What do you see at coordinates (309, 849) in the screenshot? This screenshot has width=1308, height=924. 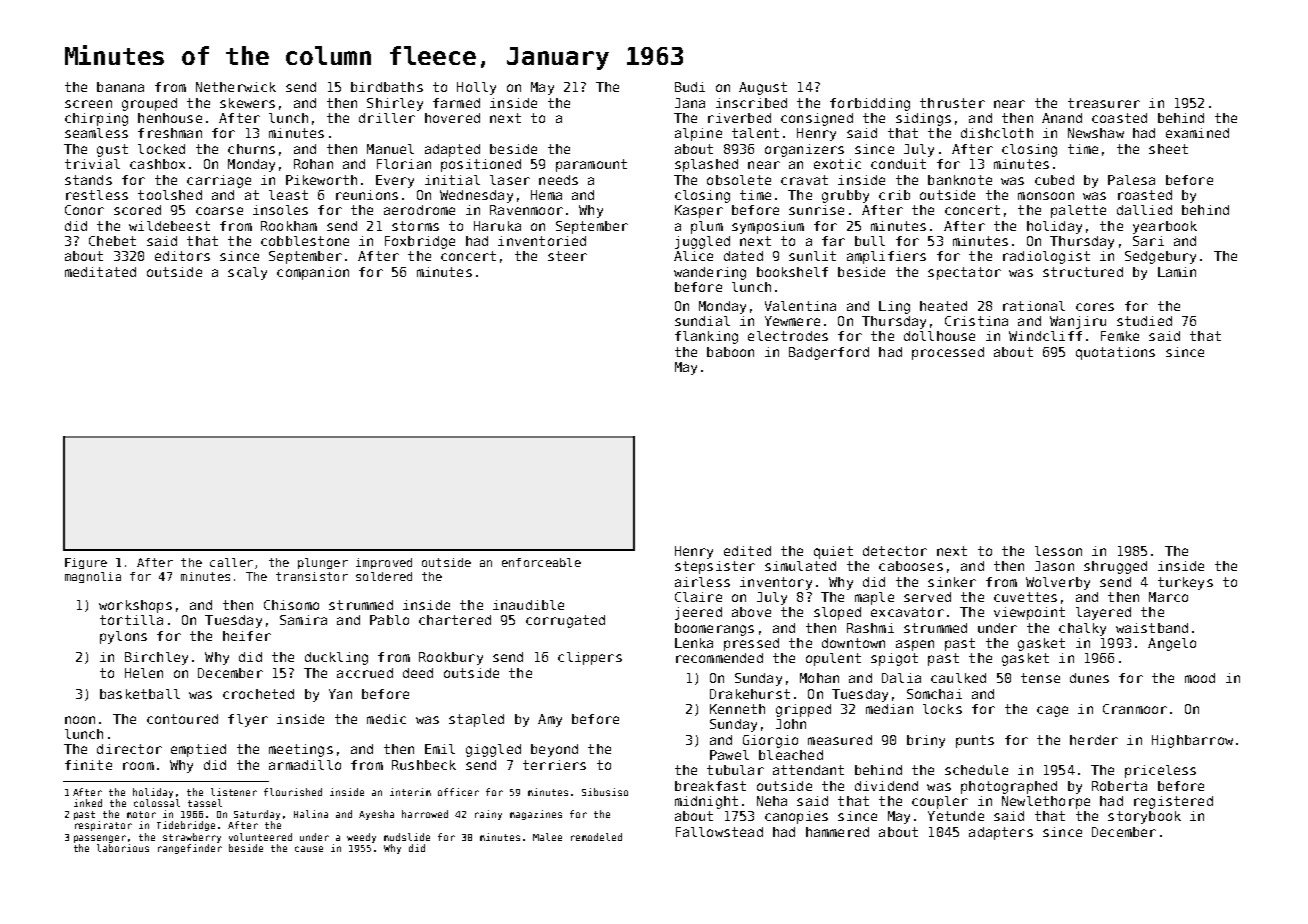 I see `cause` at bounding box center [309, 849].
